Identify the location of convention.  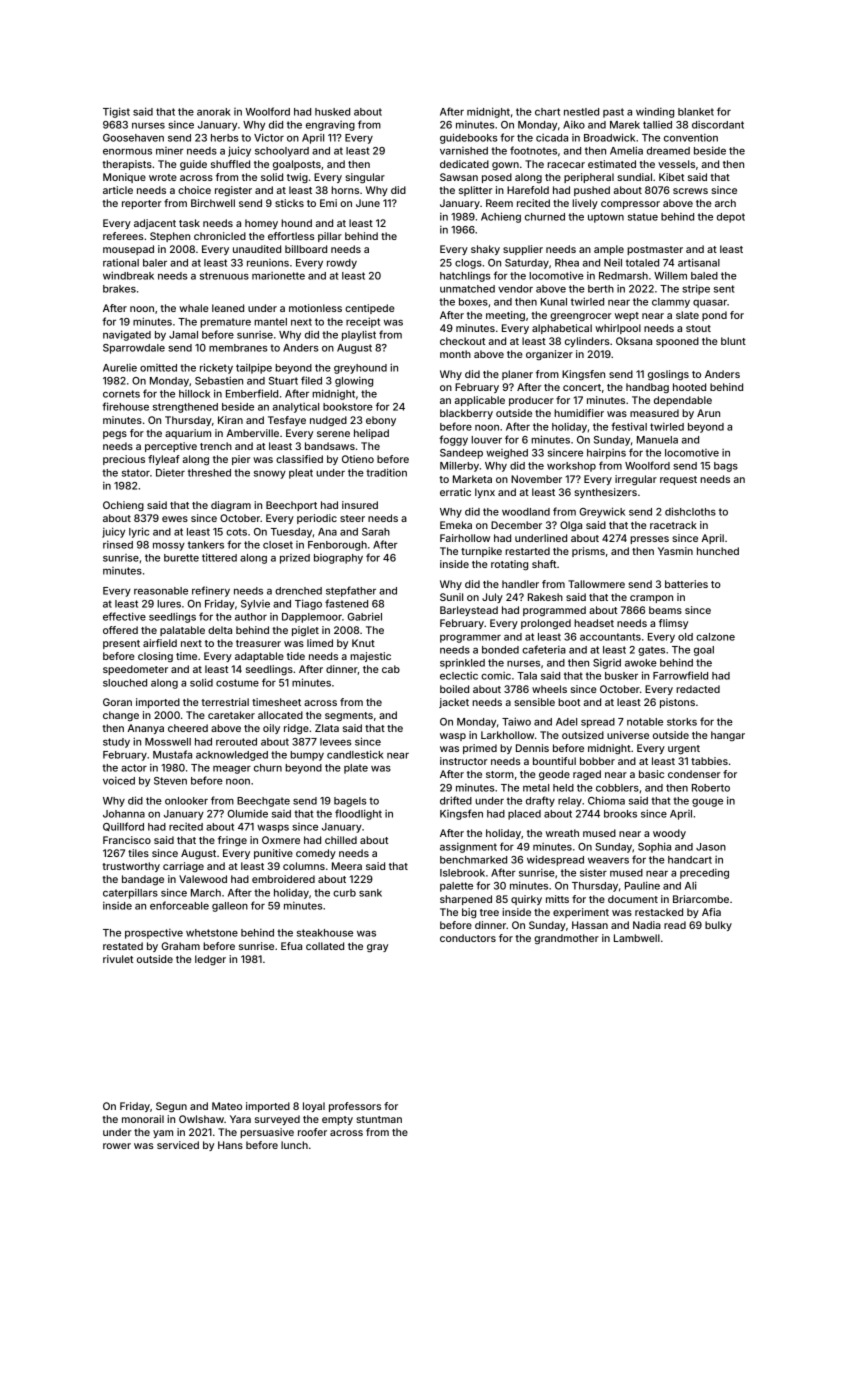
(691, 138).
